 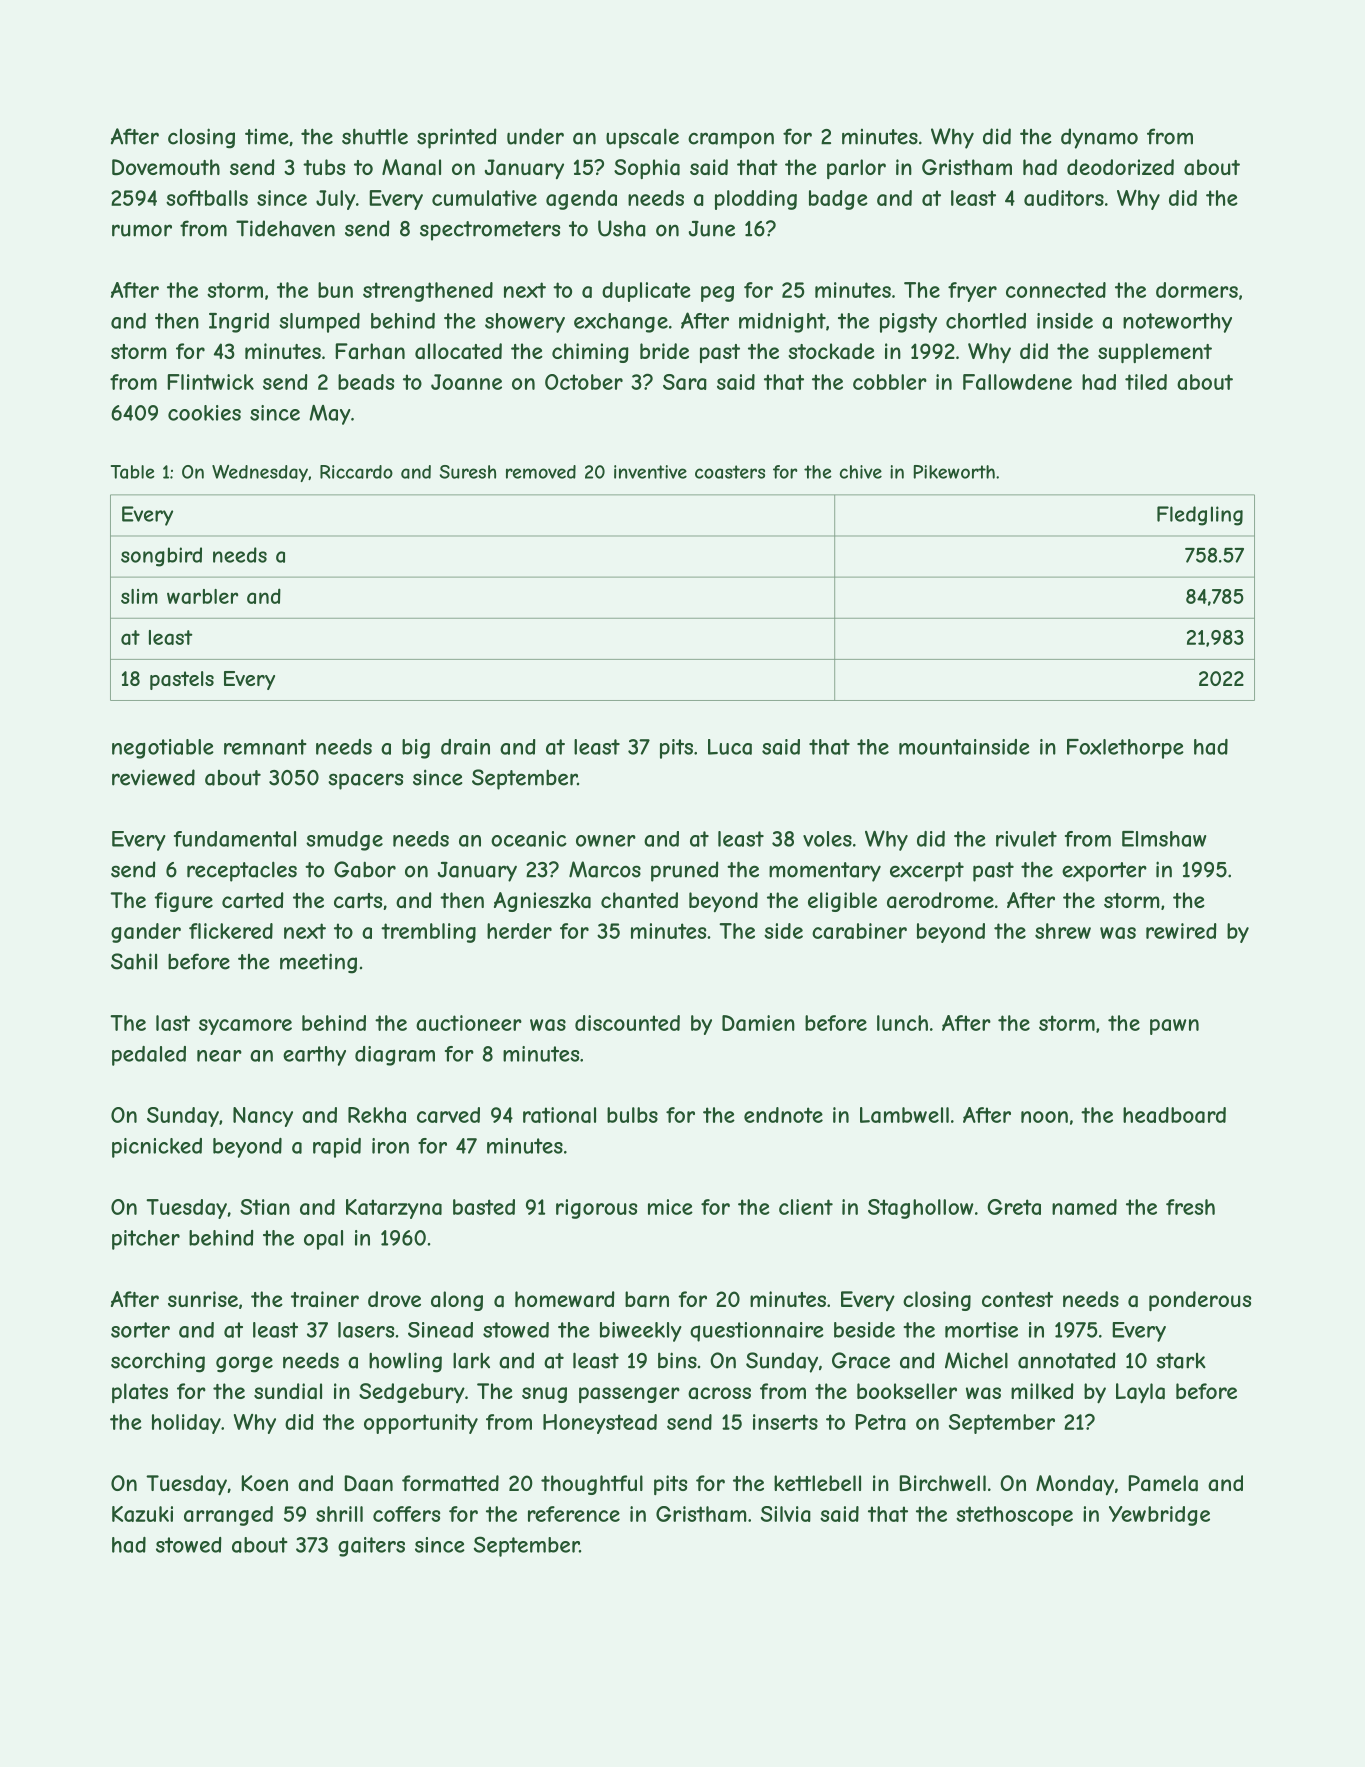 What do you see at coordinates (731, 140) in the screenshot?
I see `crampon` at bounding box center [731, 140].
